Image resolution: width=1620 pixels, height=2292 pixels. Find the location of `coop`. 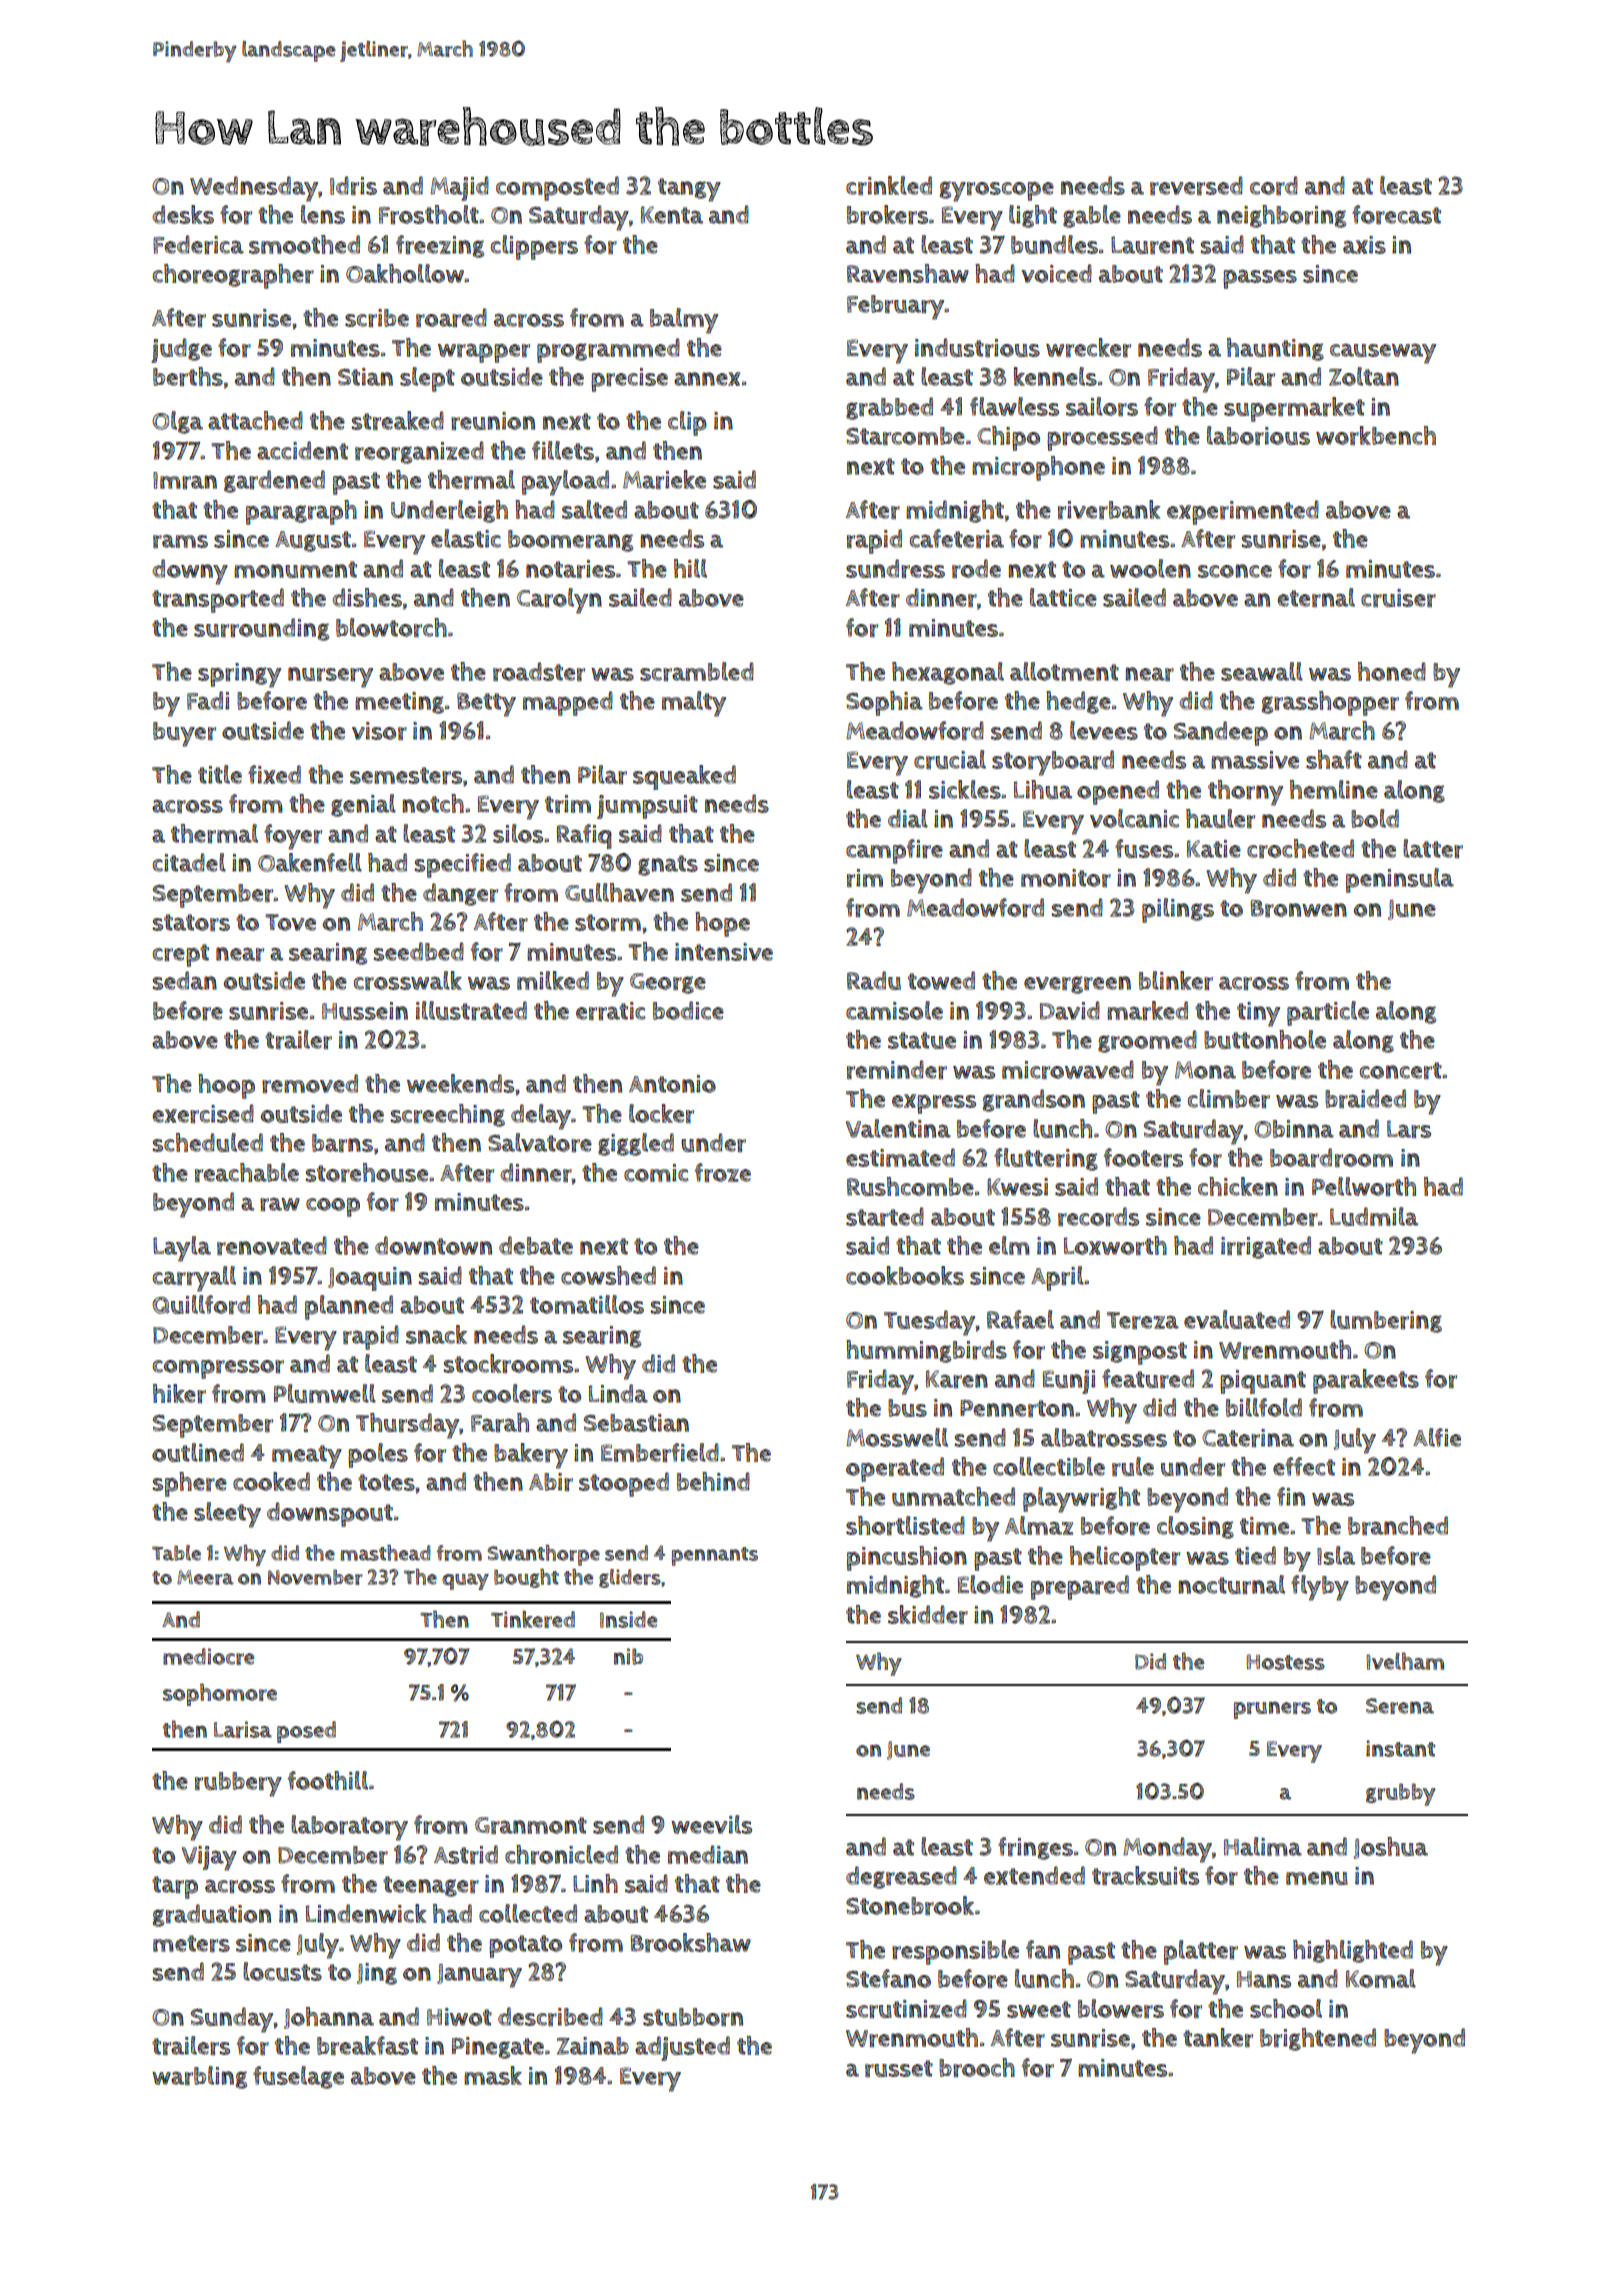

coop is located at coordinates (333, 1207).
